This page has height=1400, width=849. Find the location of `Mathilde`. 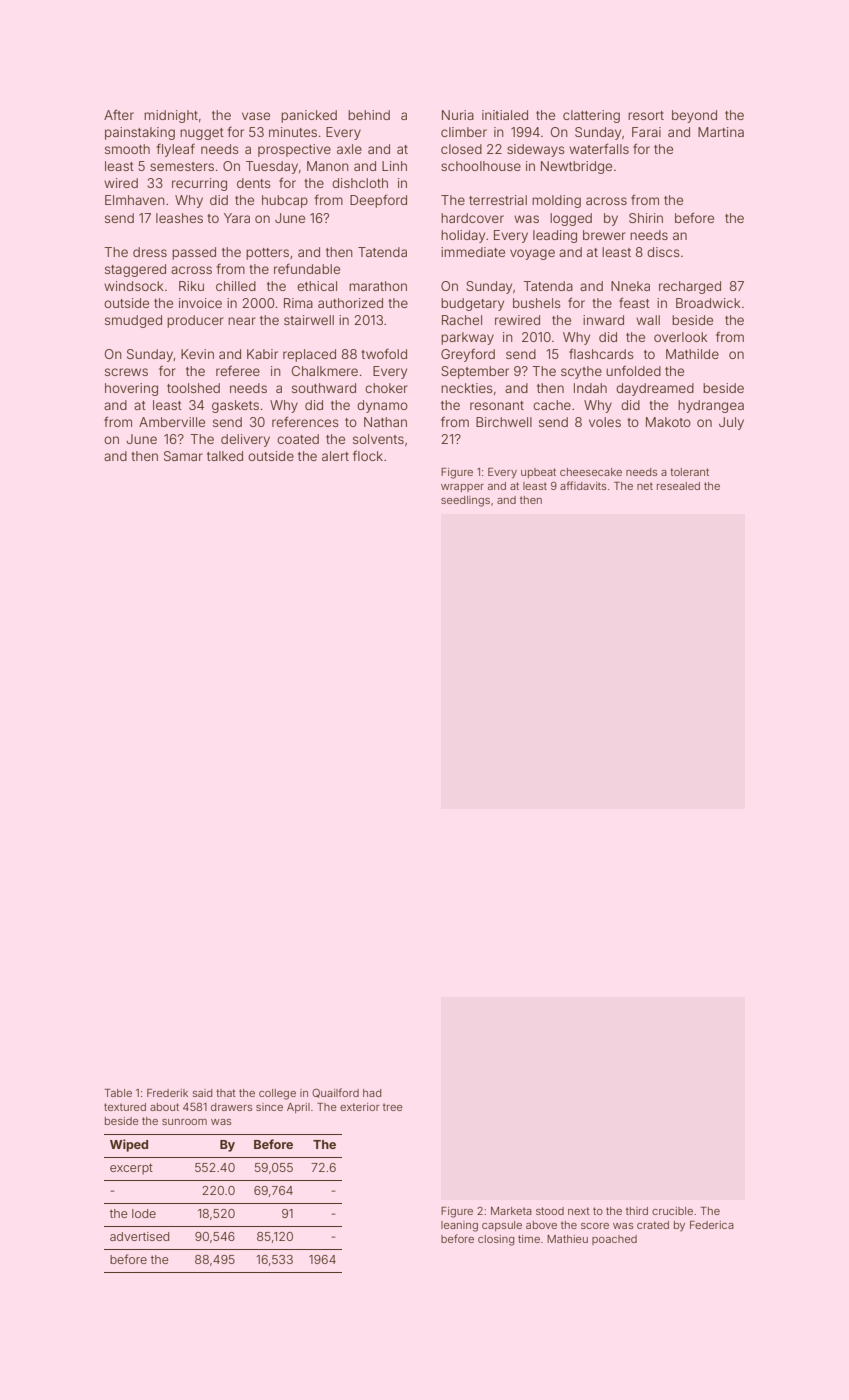

Mathilde is located at coordinates (692, 354).
